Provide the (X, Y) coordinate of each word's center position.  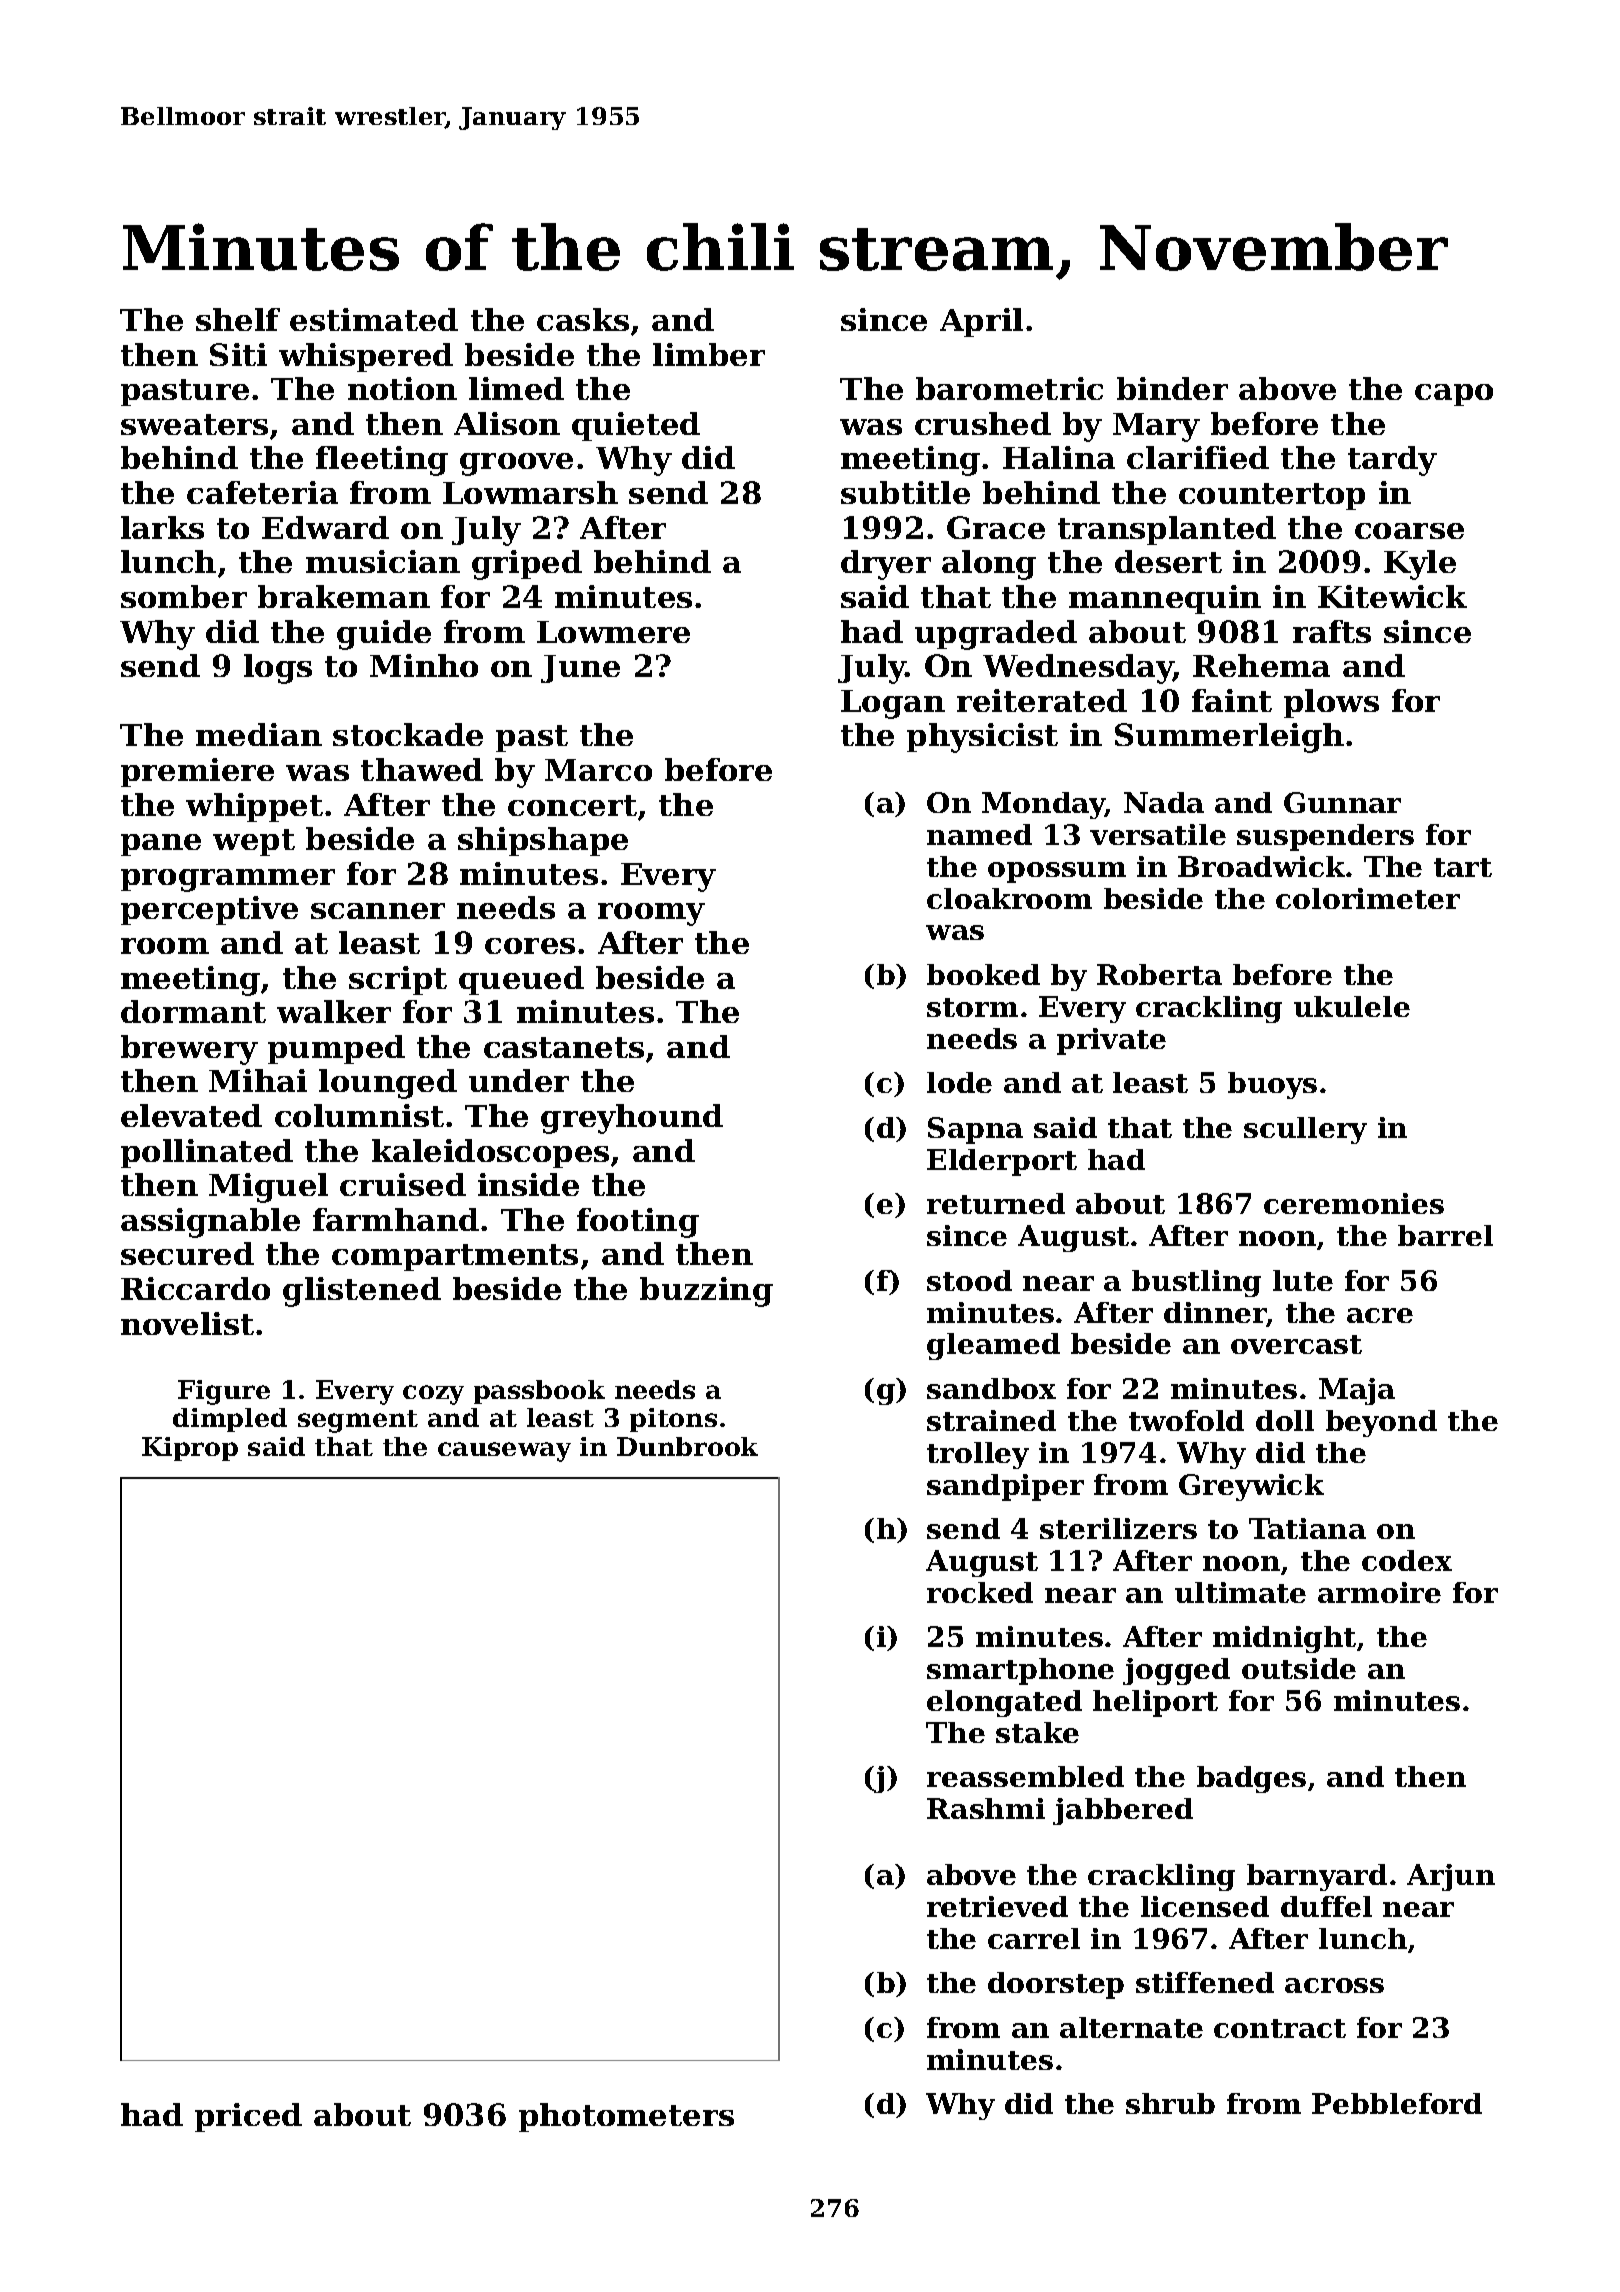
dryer (886, 565)
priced (248, 2117)
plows (1331, 703)
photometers (626, 2117)
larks (162, 527)
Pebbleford (1397, 2103)
